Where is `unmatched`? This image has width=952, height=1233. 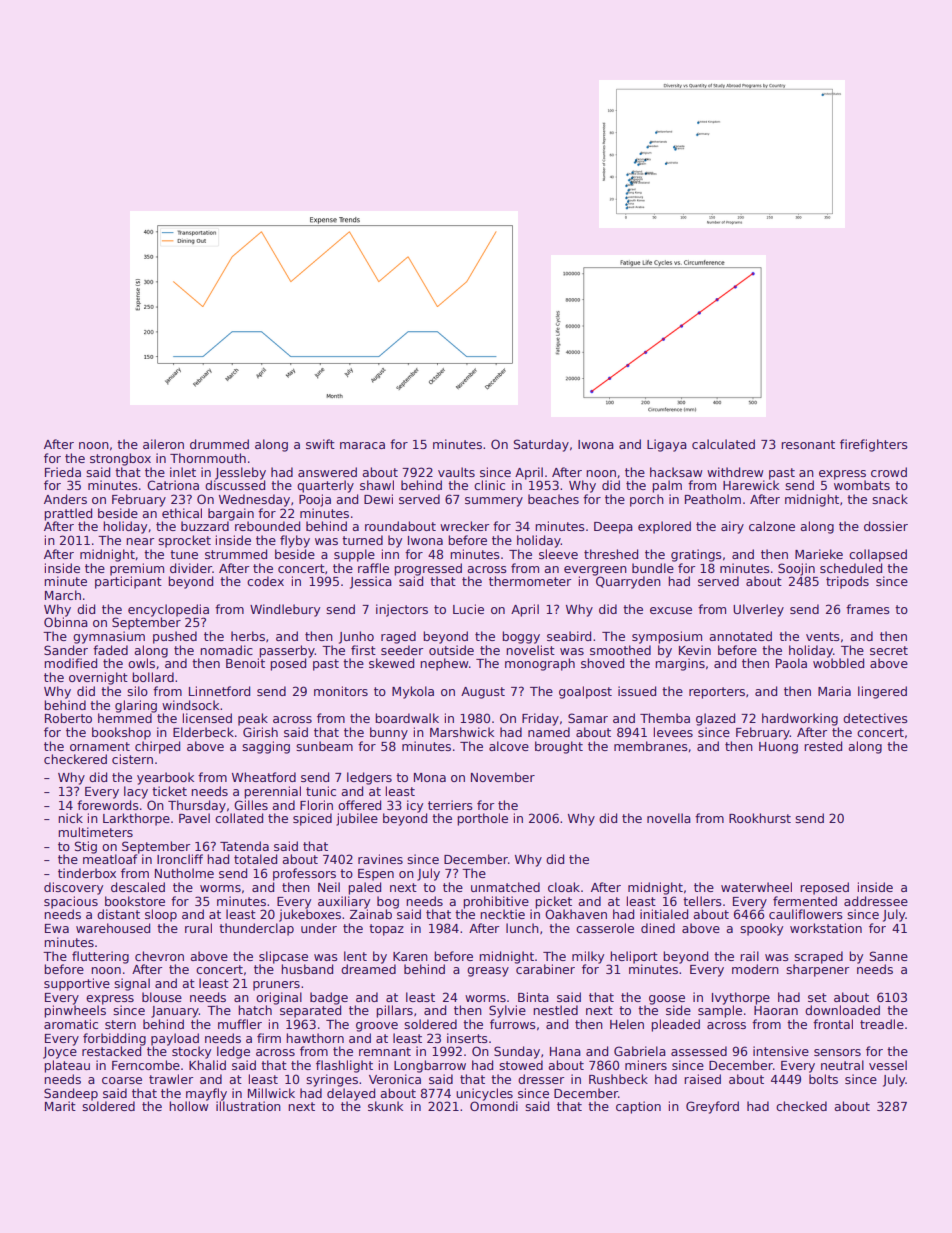 unmatched is located at coordinates (505, 887).
